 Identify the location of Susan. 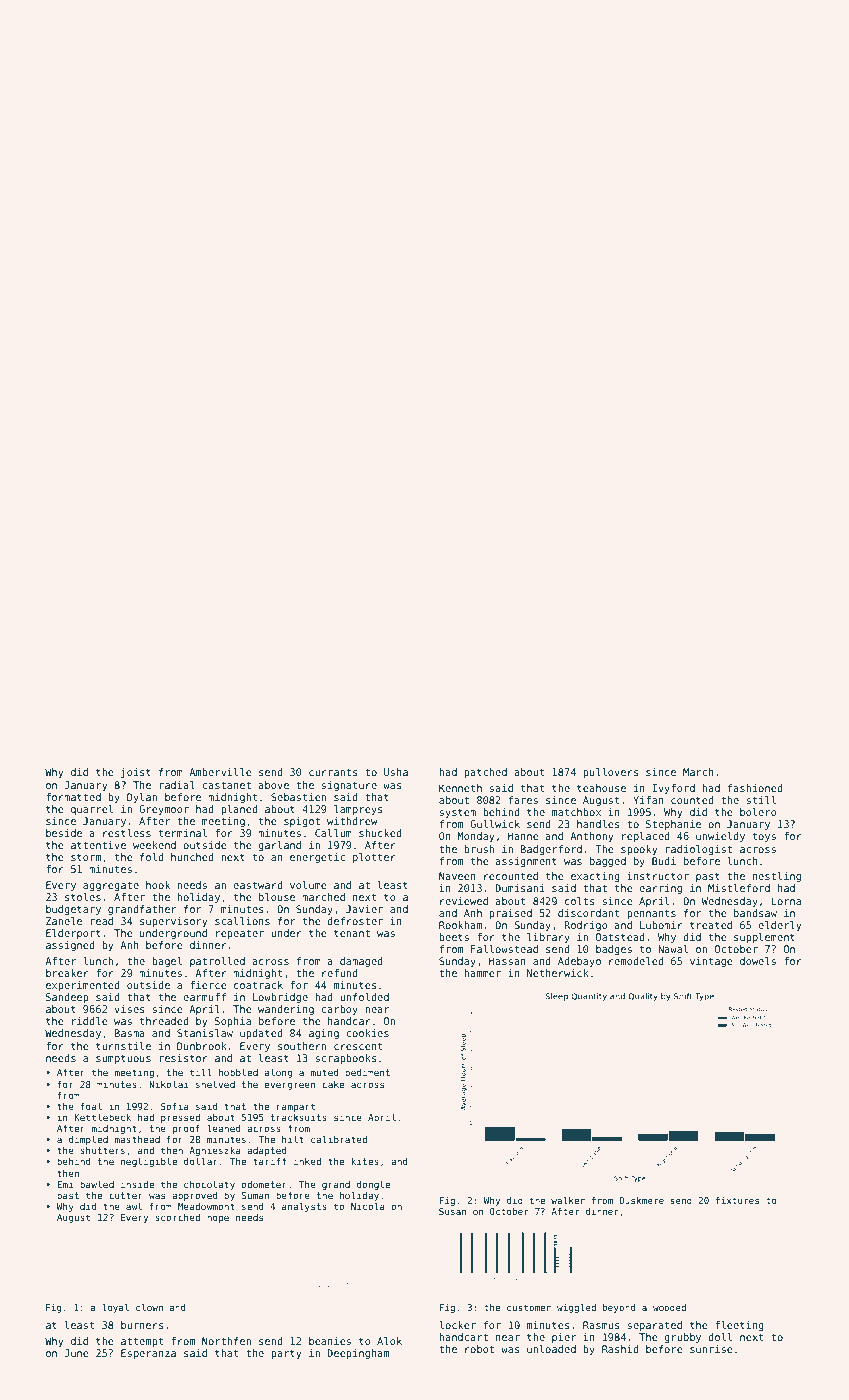
(452, 1211).
